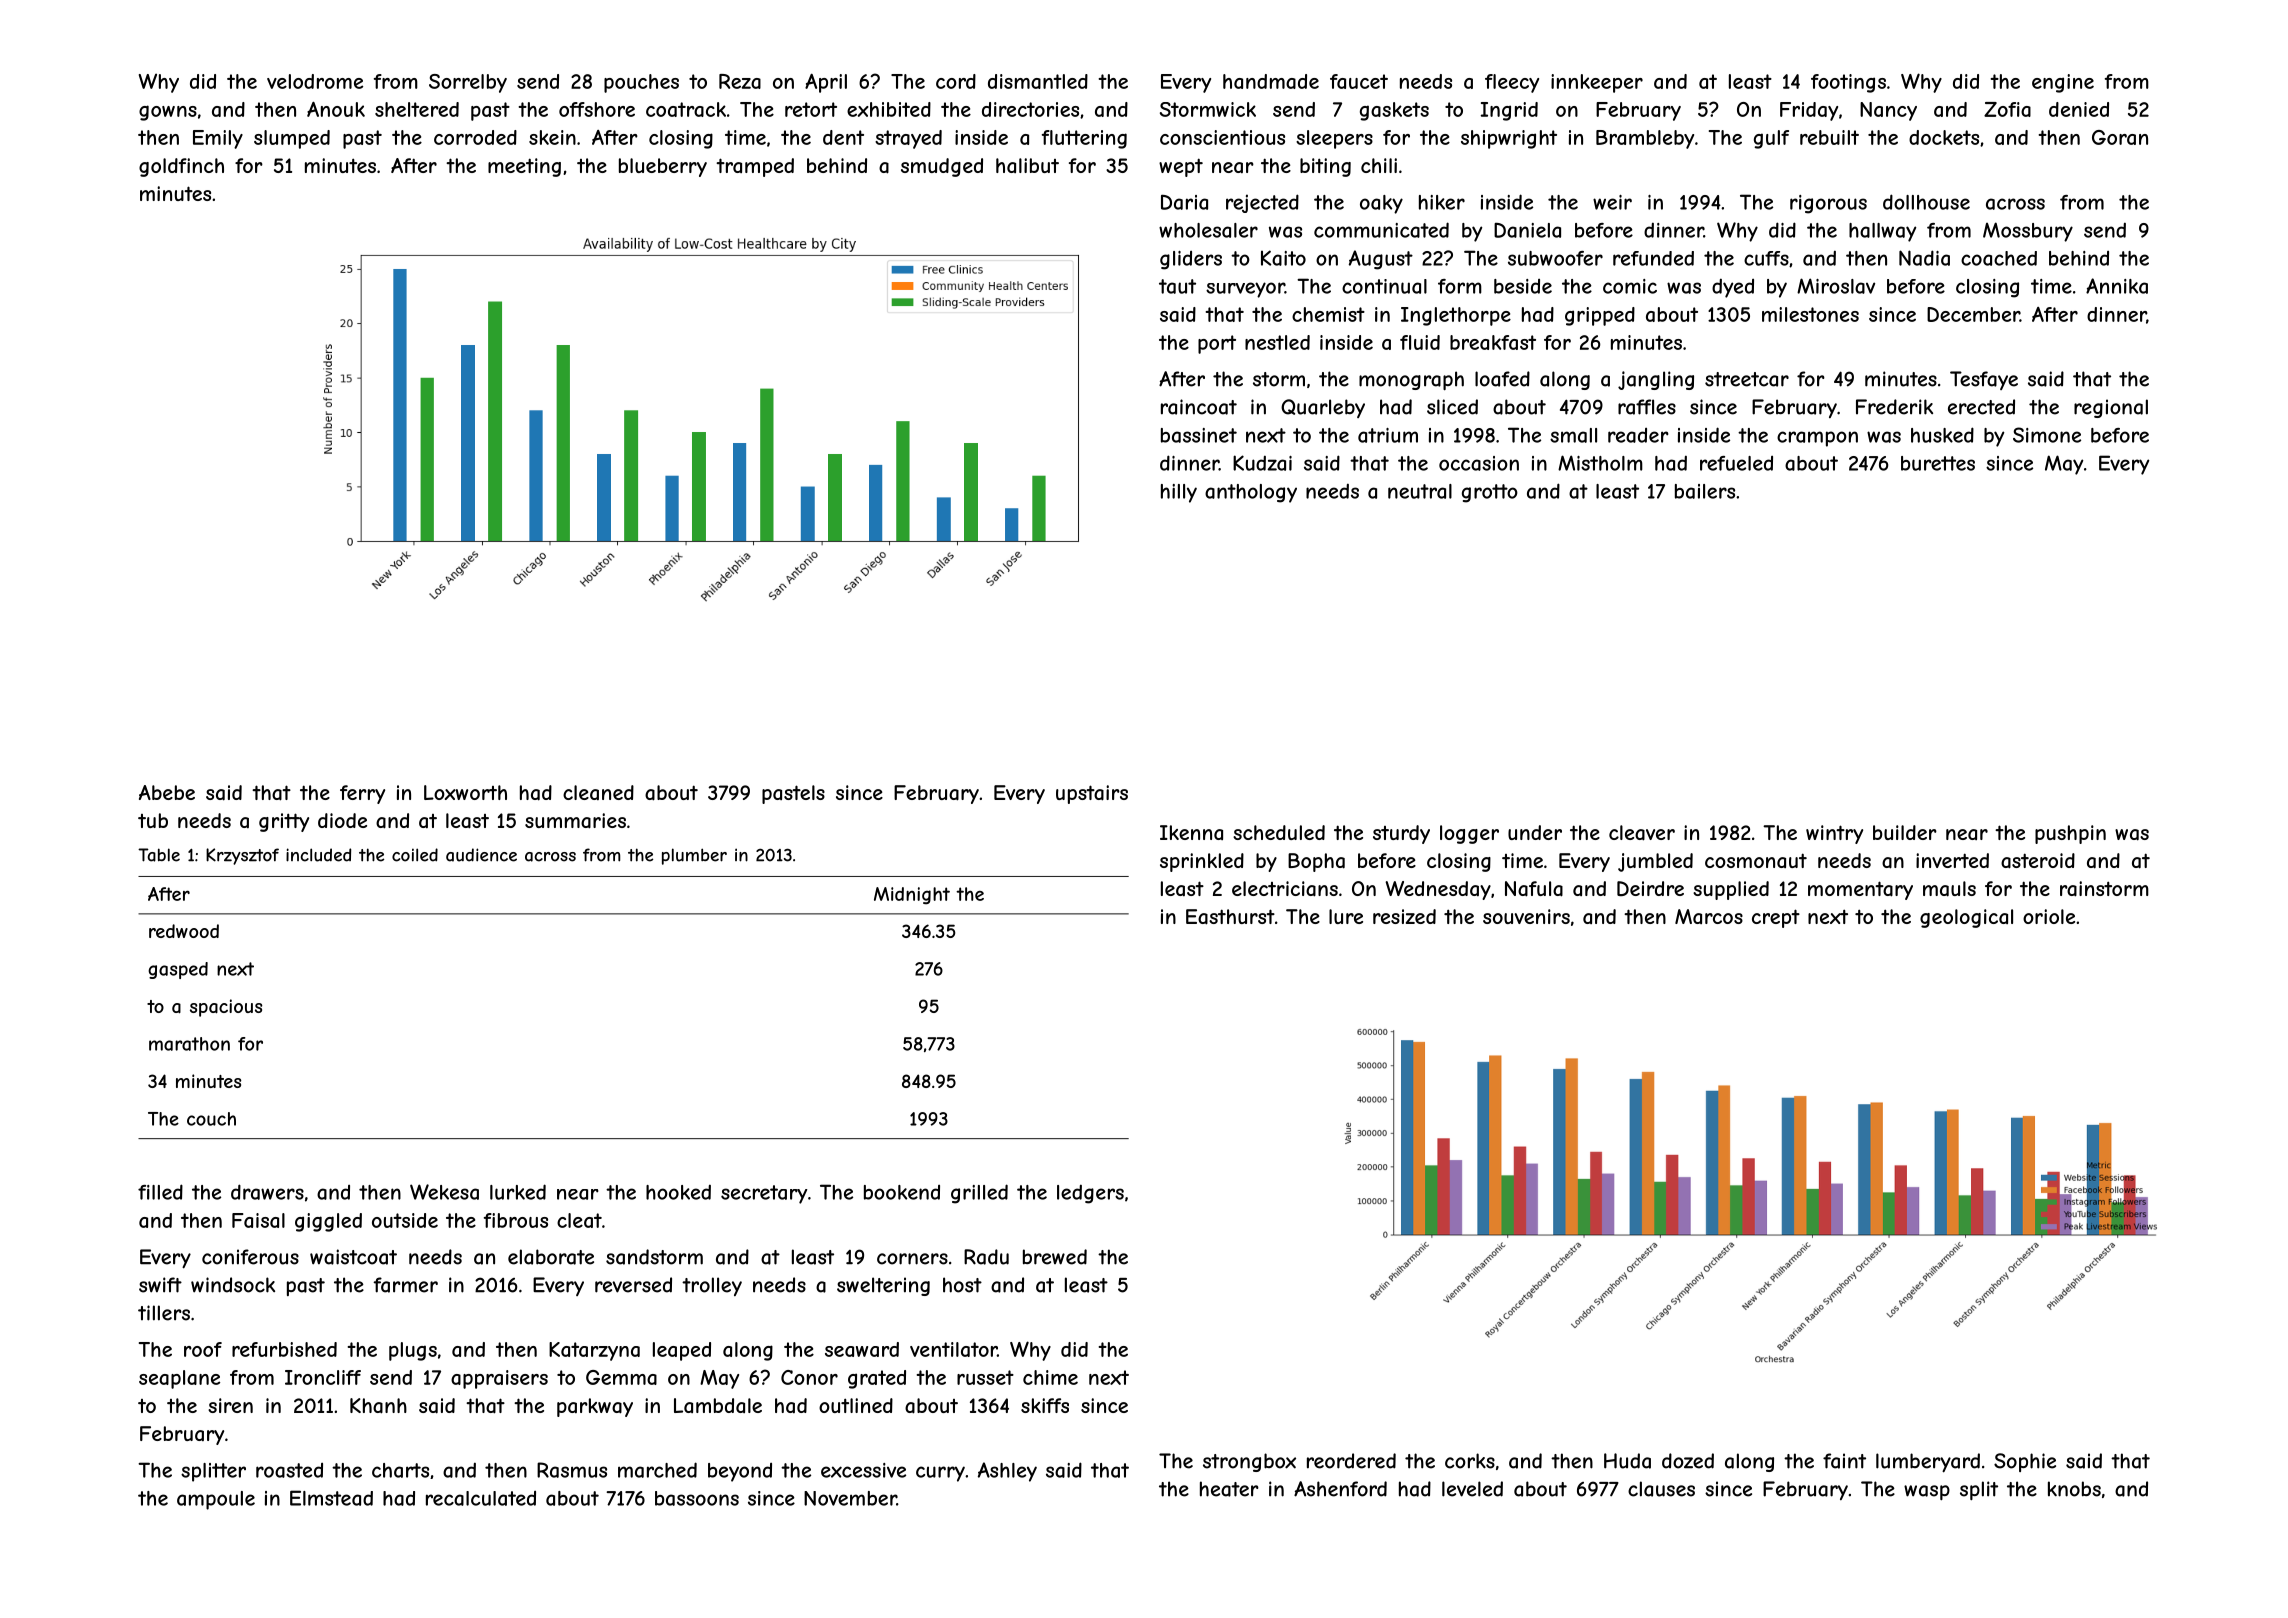  Describe the element at coordinates (1027, 165) in the screenshot. I see `halibut` at that location.
